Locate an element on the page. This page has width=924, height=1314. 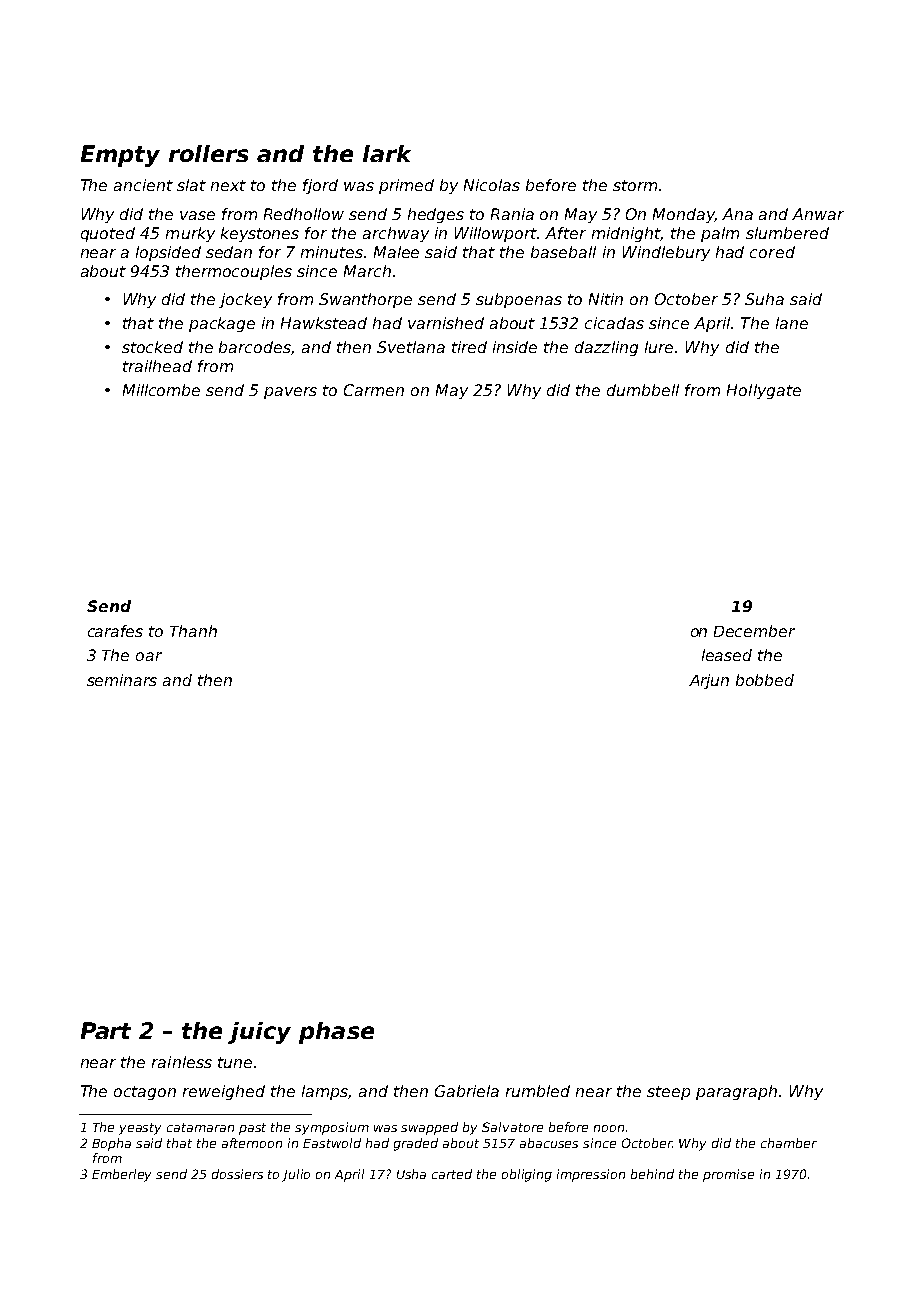
Part is located at coordinates (106, 1030).
